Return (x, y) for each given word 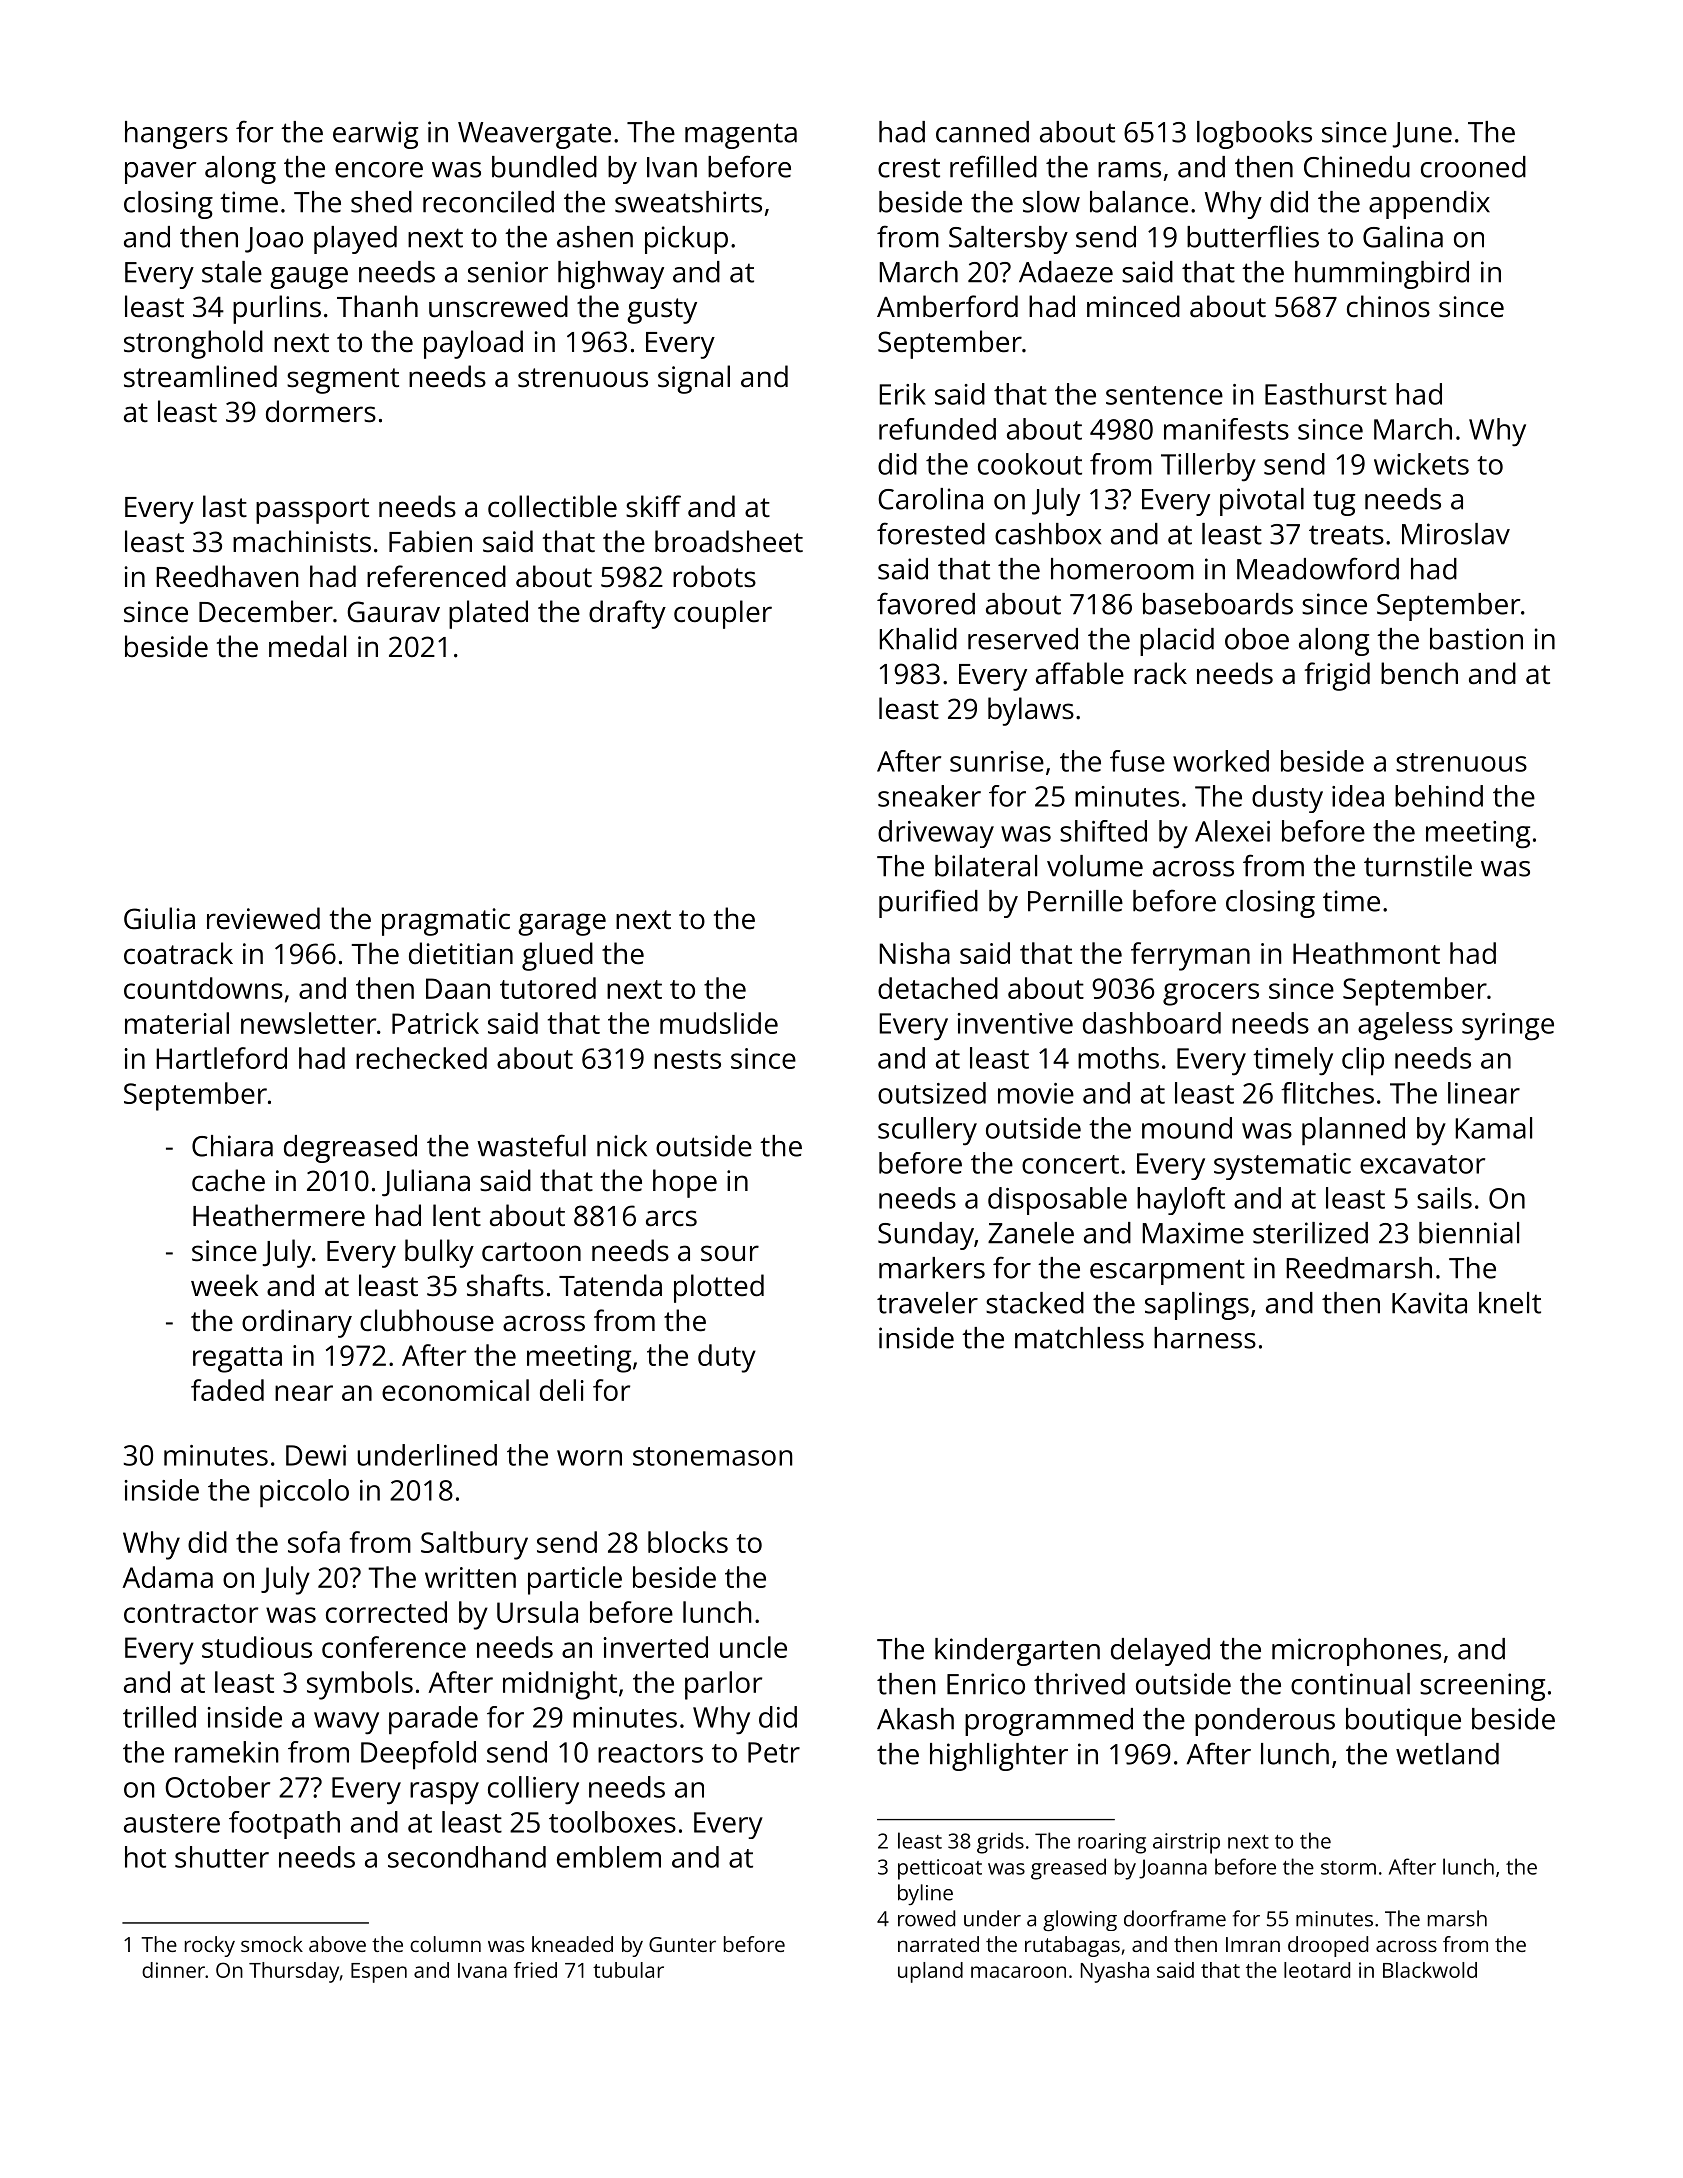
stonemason (712, 1456)
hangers (176, 135)
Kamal (1493, 1128)
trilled (159, 1717)
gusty (662, 311)
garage (562, 924)
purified (928, 903)
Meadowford (1318, 568)
